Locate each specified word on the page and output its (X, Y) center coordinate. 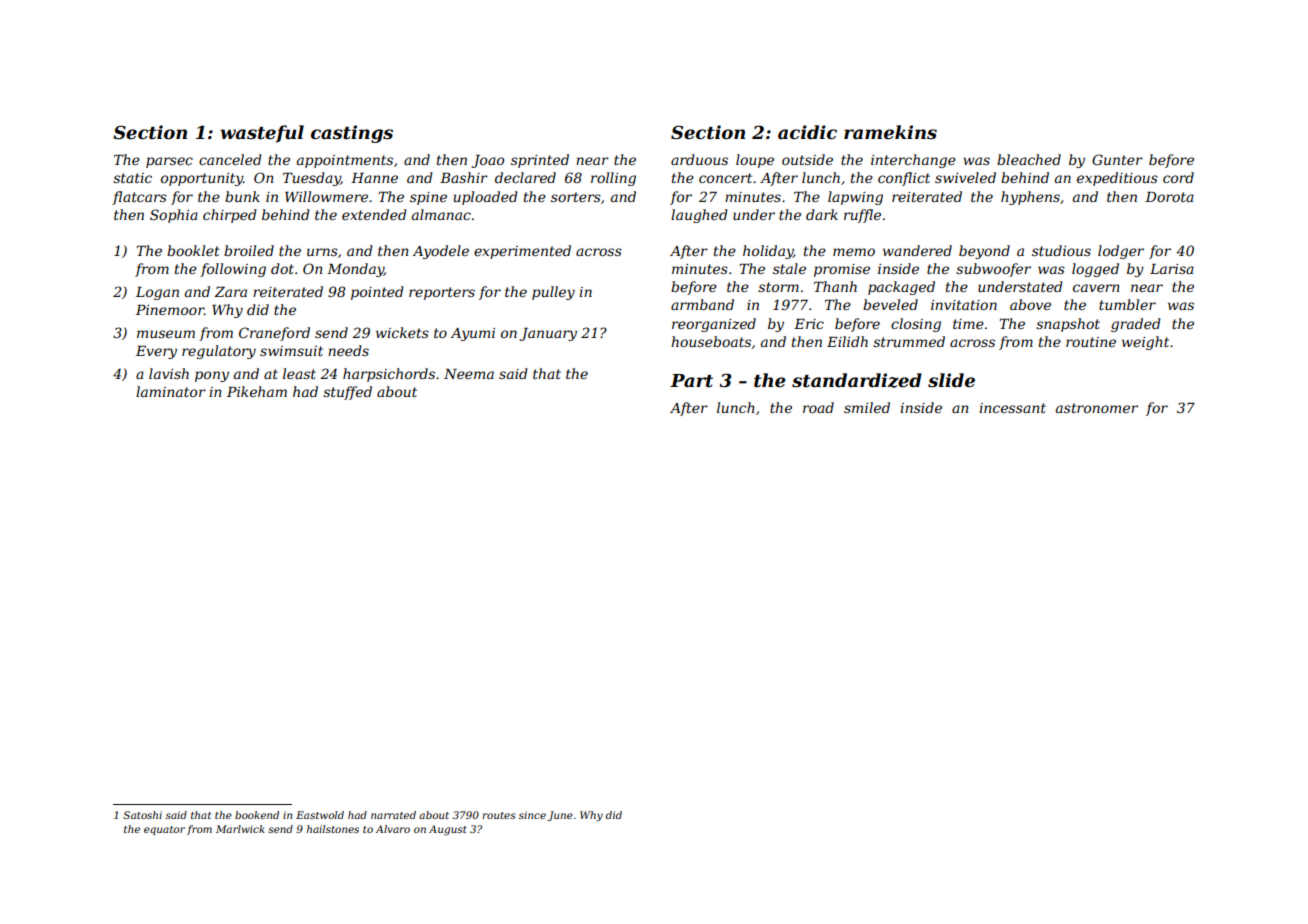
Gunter (1117, 159)
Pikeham (257, 391)
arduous (699, 159)
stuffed (347, 393)
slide (951, 380)
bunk (242, 196)
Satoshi (142, 815)
